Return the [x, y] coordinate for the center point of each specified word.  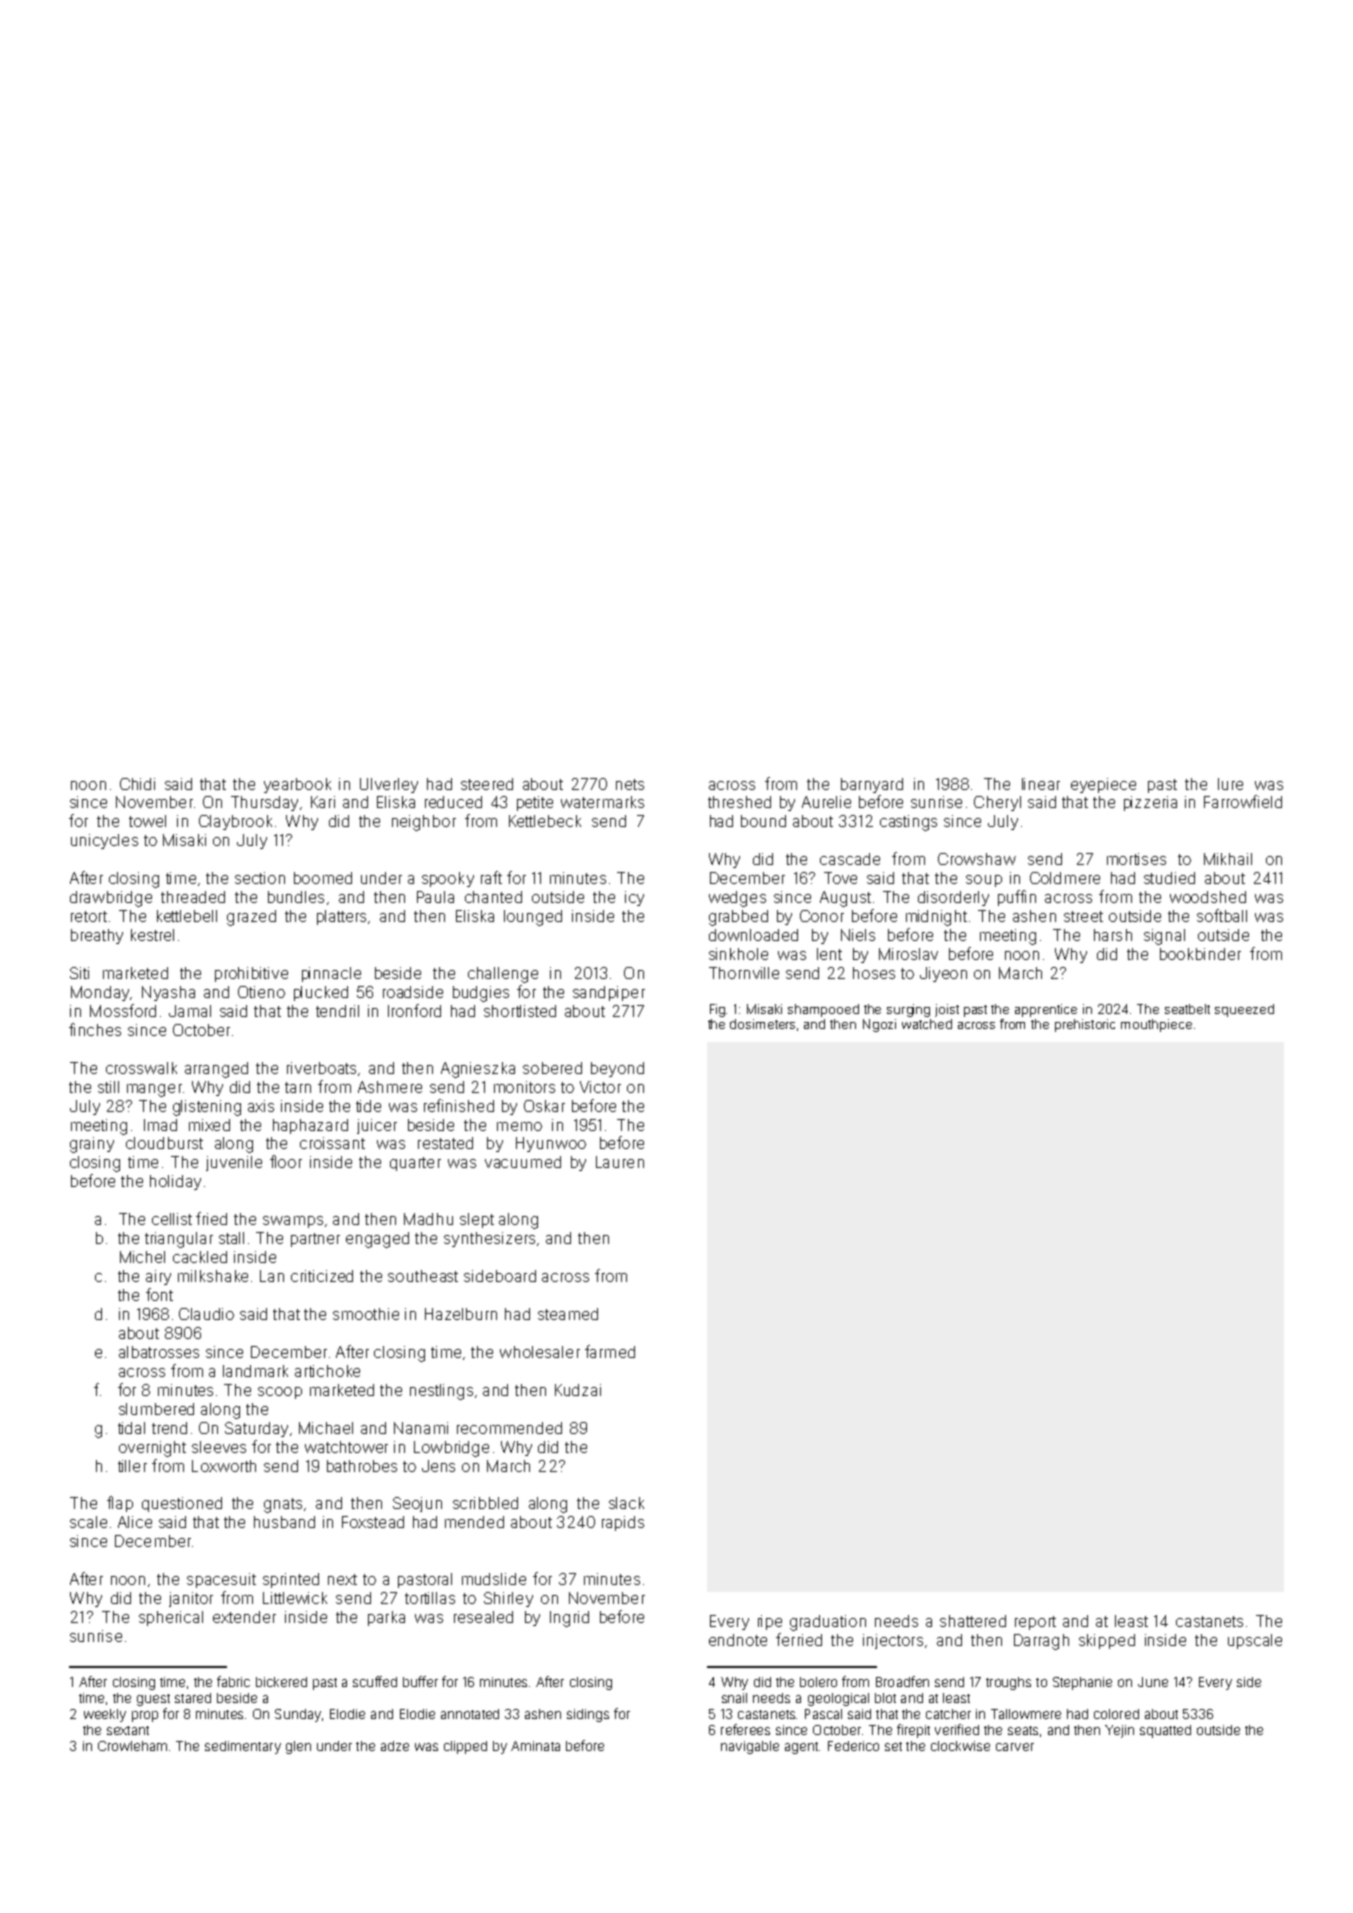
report [1035, 1623]
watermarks [602, 802]
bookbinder [1200, 954]
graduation [828, 1623]
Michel [142, 1257]
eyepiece [1103, 785]
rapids [623, 1523]
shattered [973, 1621]
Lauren [620, 1162]
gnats [283, 1505]
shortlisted [520, 1011]
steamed [568, 1314]
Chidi [137, 784]
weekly [105, 1715]
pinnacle [331, 974]
